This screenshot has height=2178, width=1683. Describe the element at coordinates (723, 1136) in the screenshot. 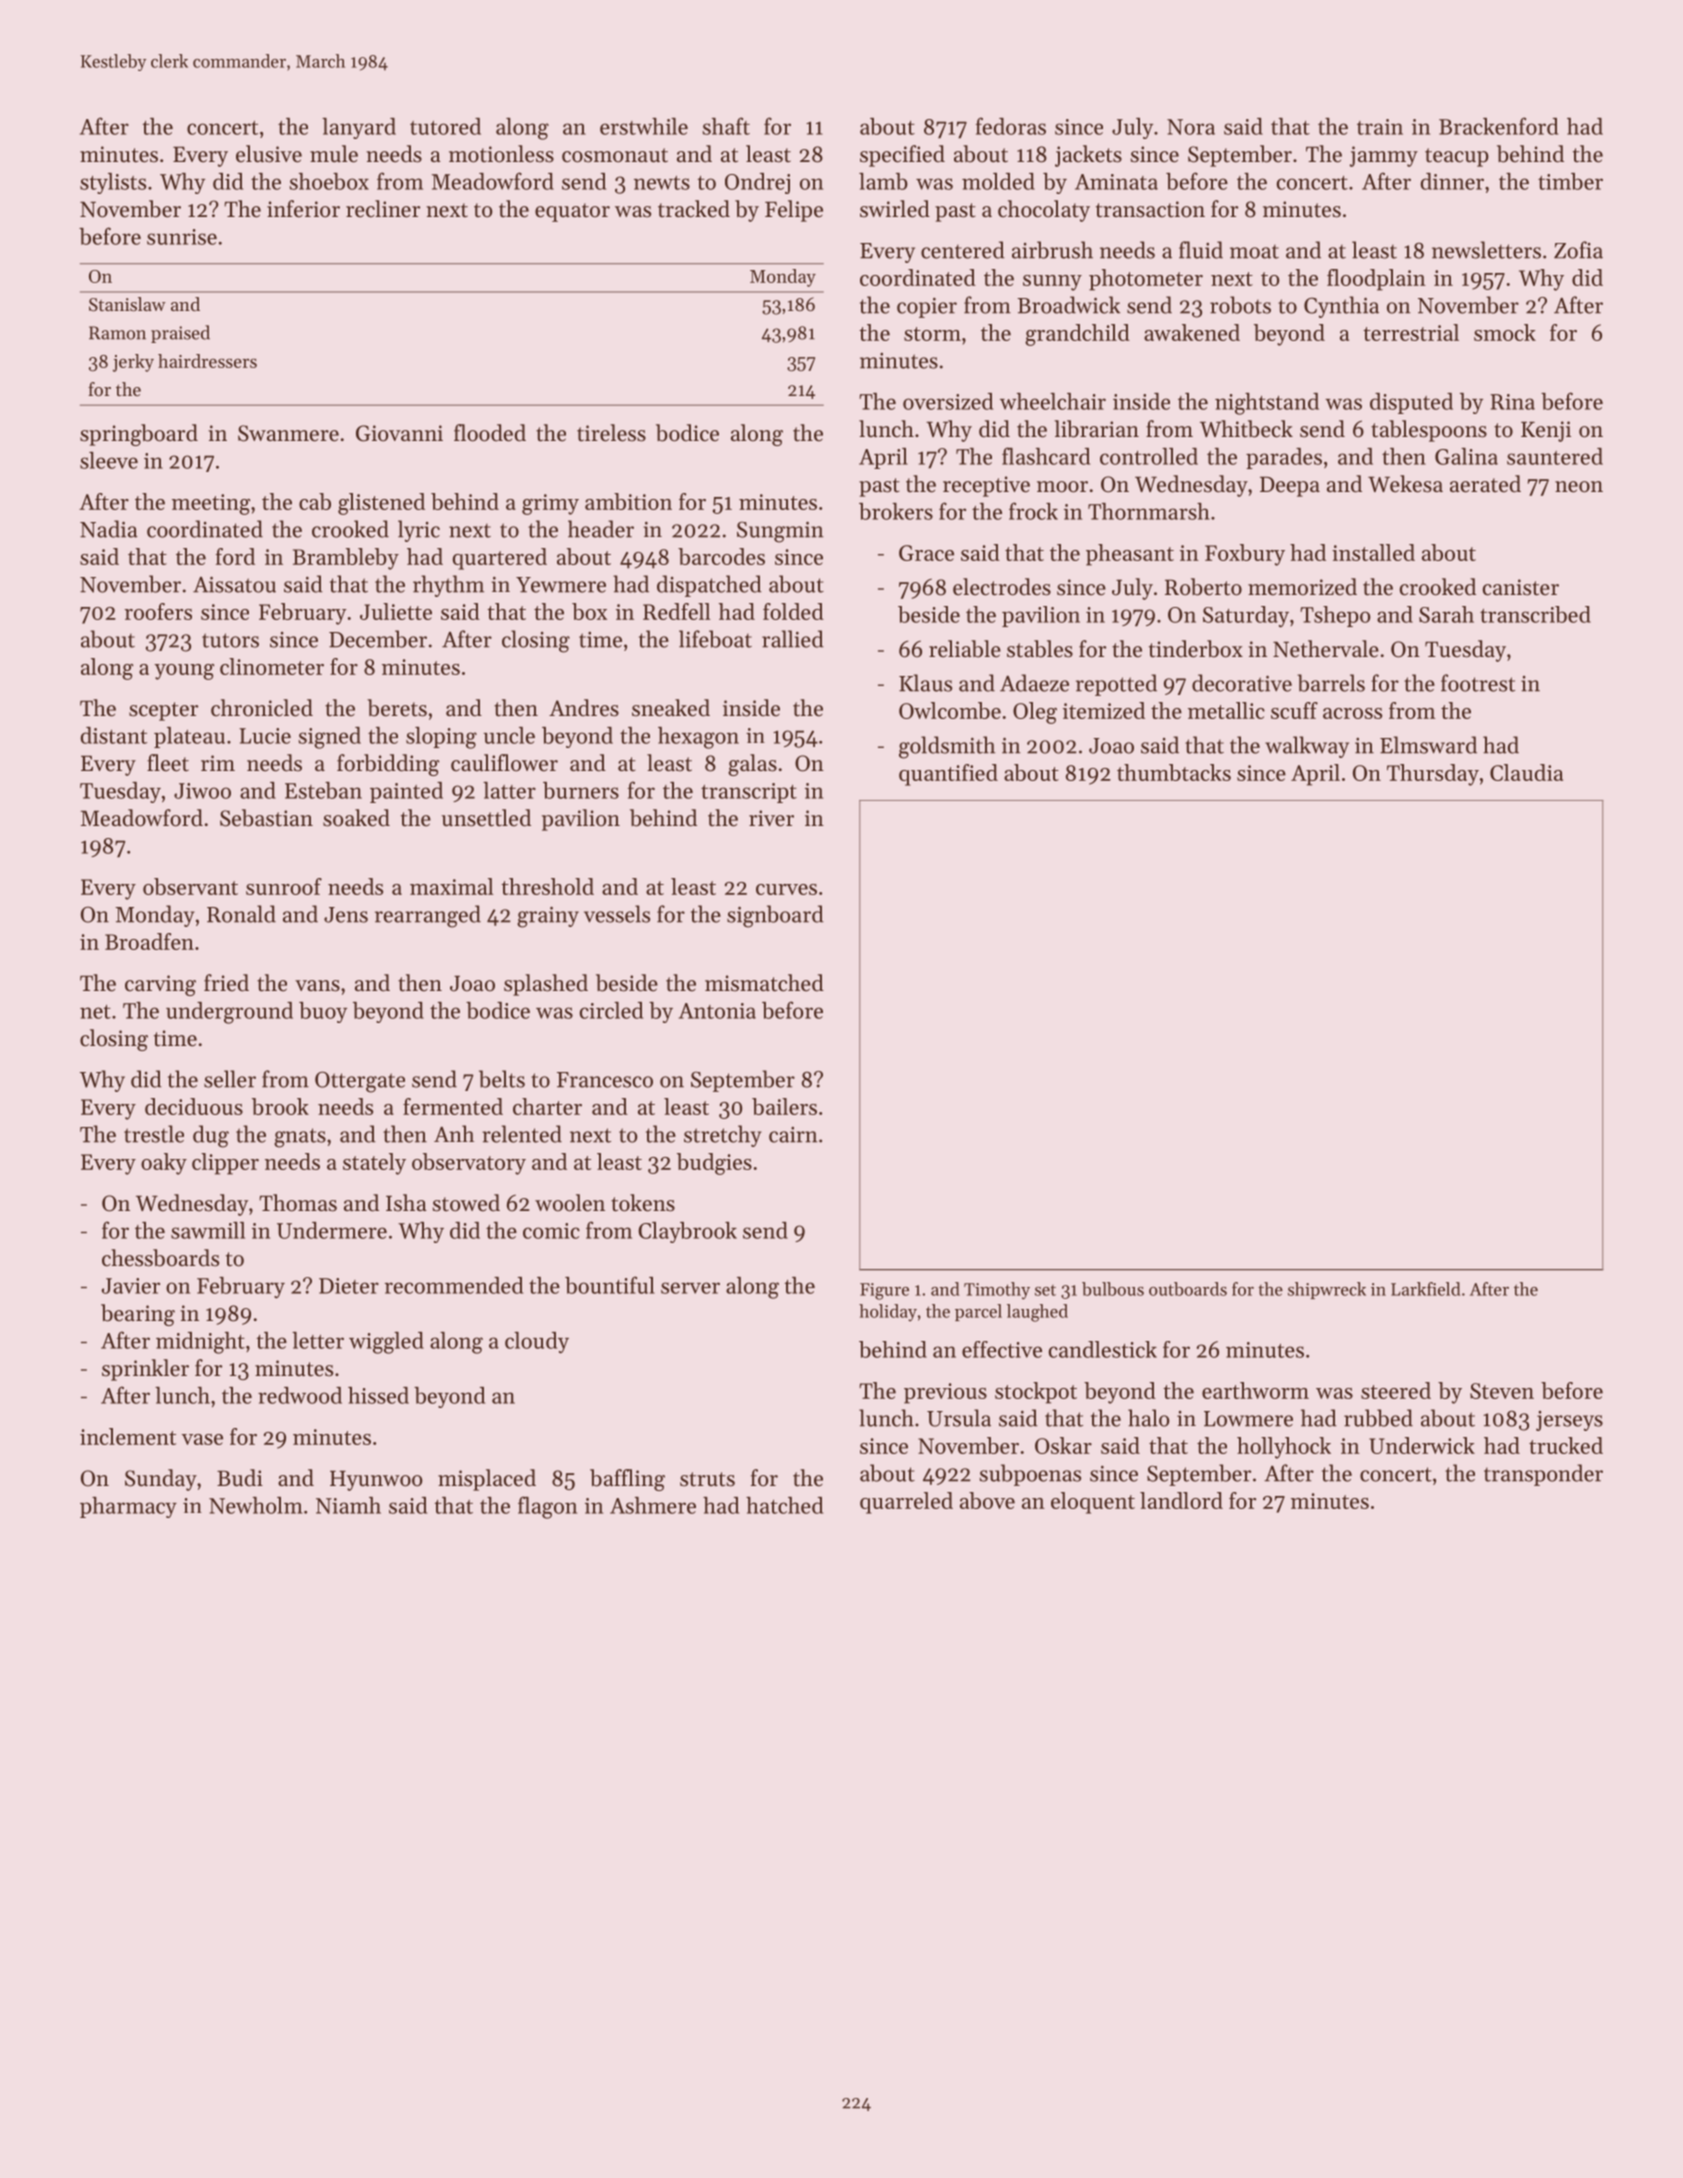

I see `stretchy` at that location.
